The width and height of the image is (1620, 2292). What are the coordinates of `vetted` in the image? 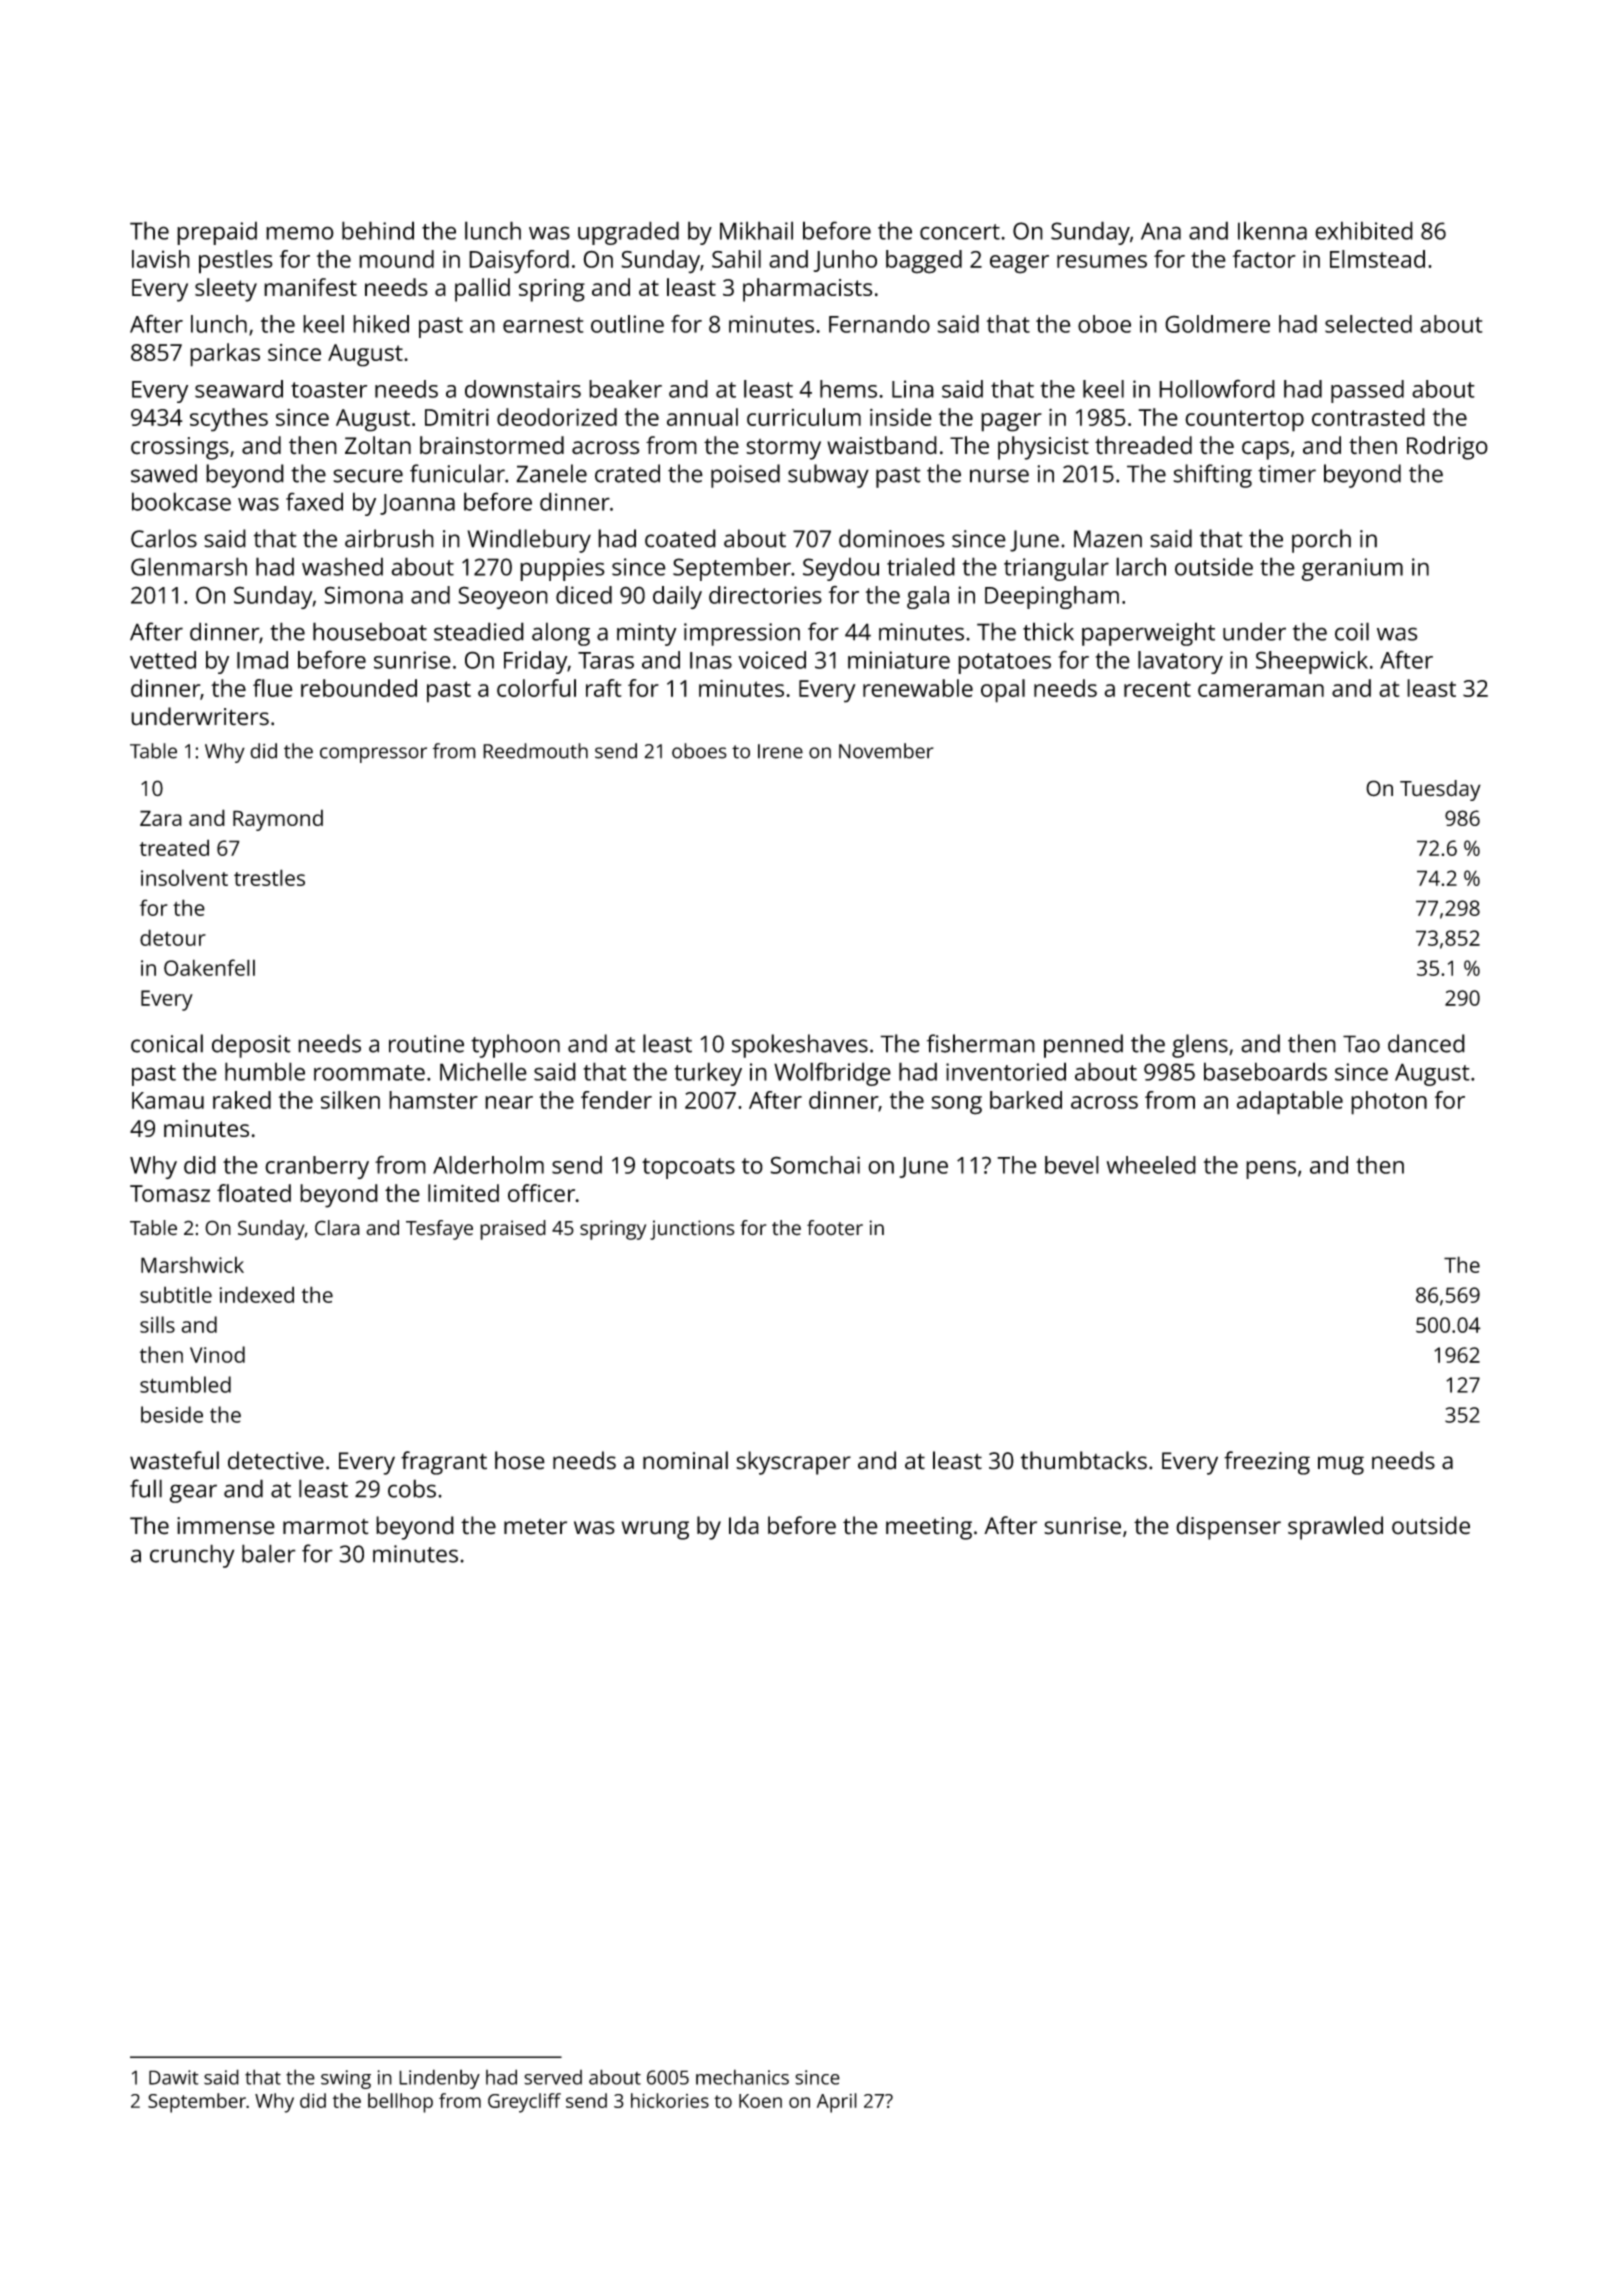 It's located at (163, 660).
